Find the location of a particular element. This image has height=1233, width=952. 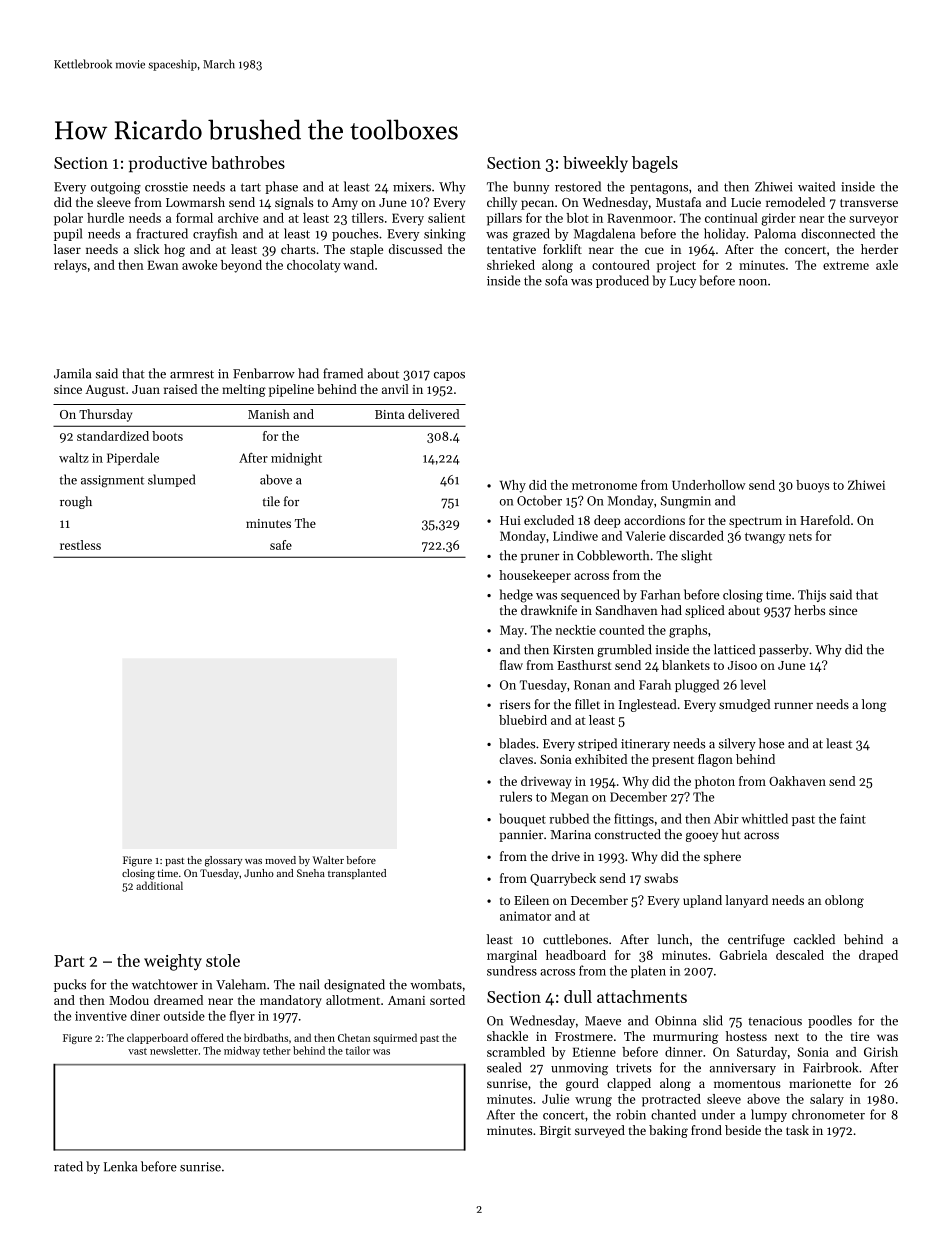

sofa is located at coordinates (556, 280).
